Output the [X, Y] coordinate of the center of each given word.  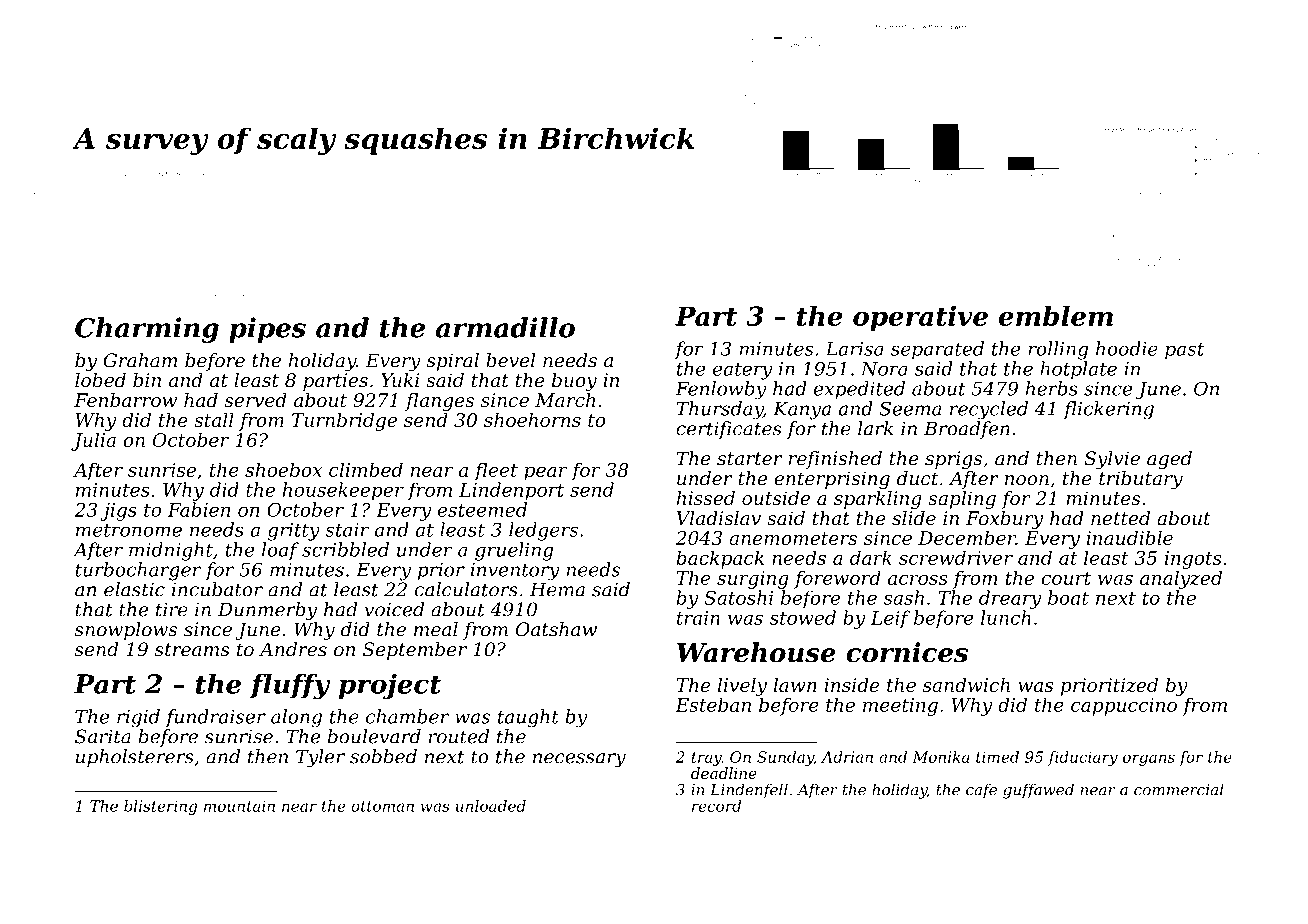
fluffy [290, 686]
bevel [510, 360]
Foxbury [1004, 520]
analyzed [1181, 579]
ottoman [382, 806]
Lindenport [511, 491]
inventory [515, 572]
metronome [129, 530]
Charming [147, 330]
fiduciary [1083, 758]
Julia [93, 441]
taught [528, 718]
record [716, 806]
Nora [884, 369]
